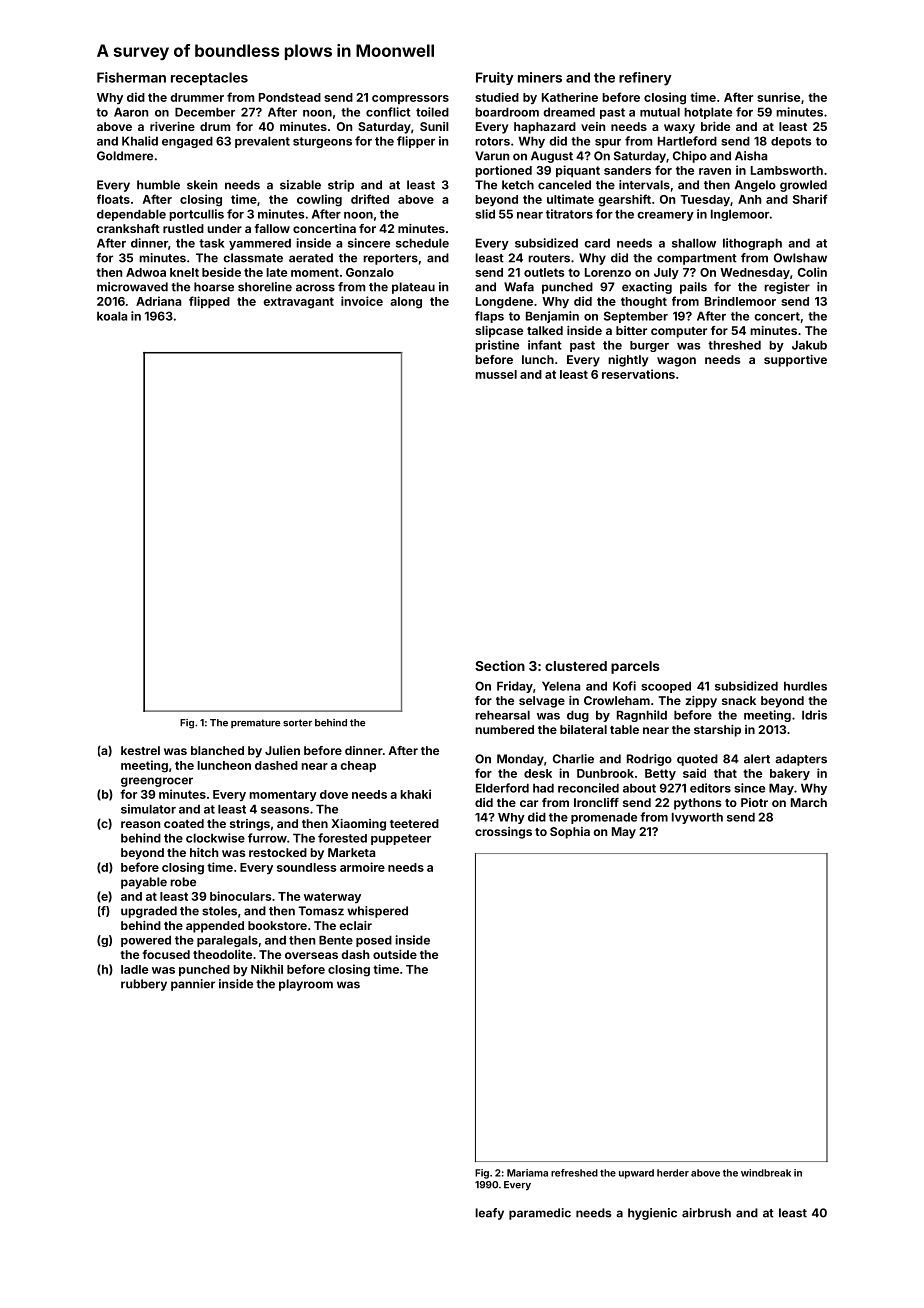  I want to click on Goldmere, so click(125, 156).
